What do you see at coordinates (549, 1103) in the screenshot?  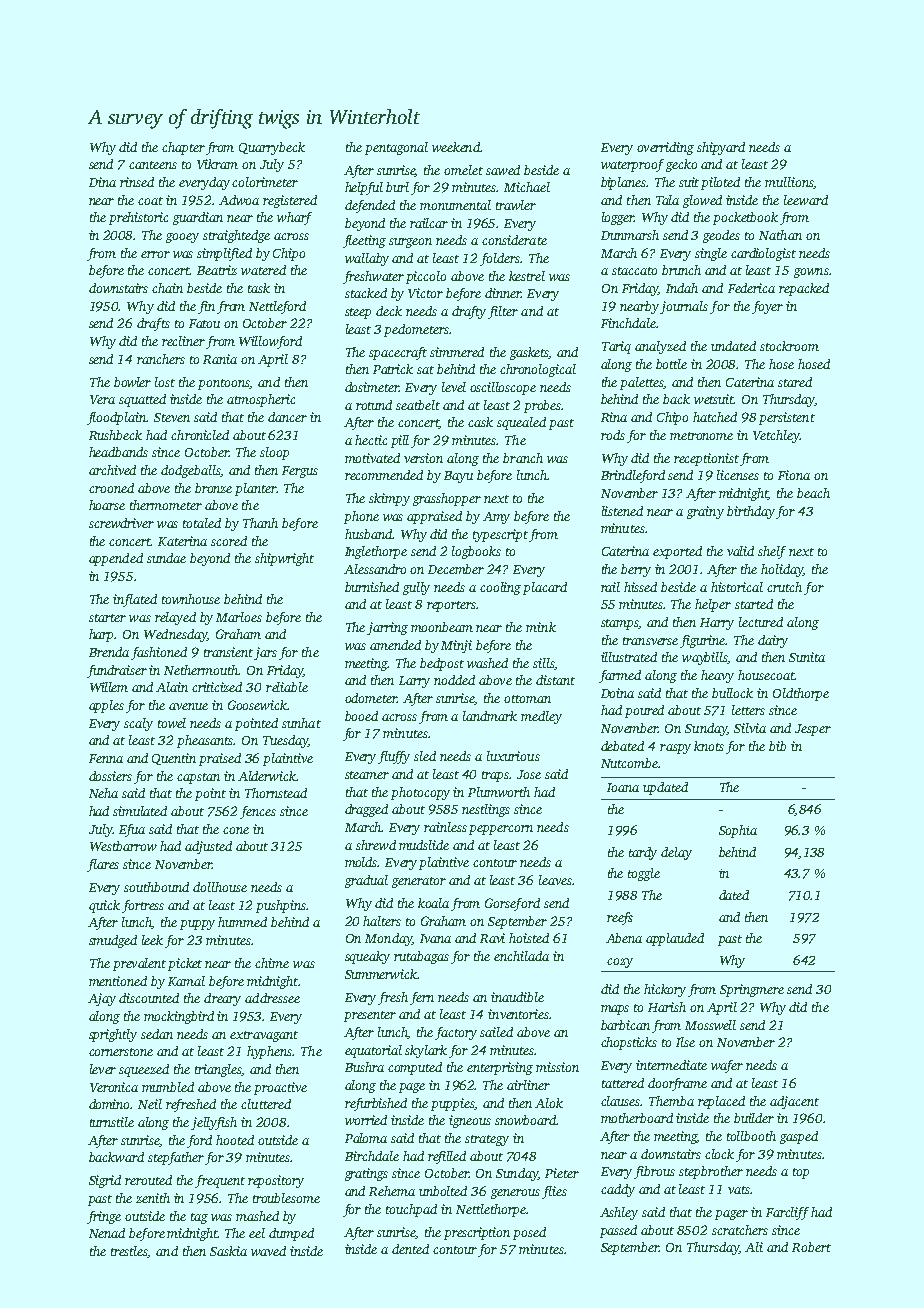 I see `Alok` at bounding box center [549, 1103].
